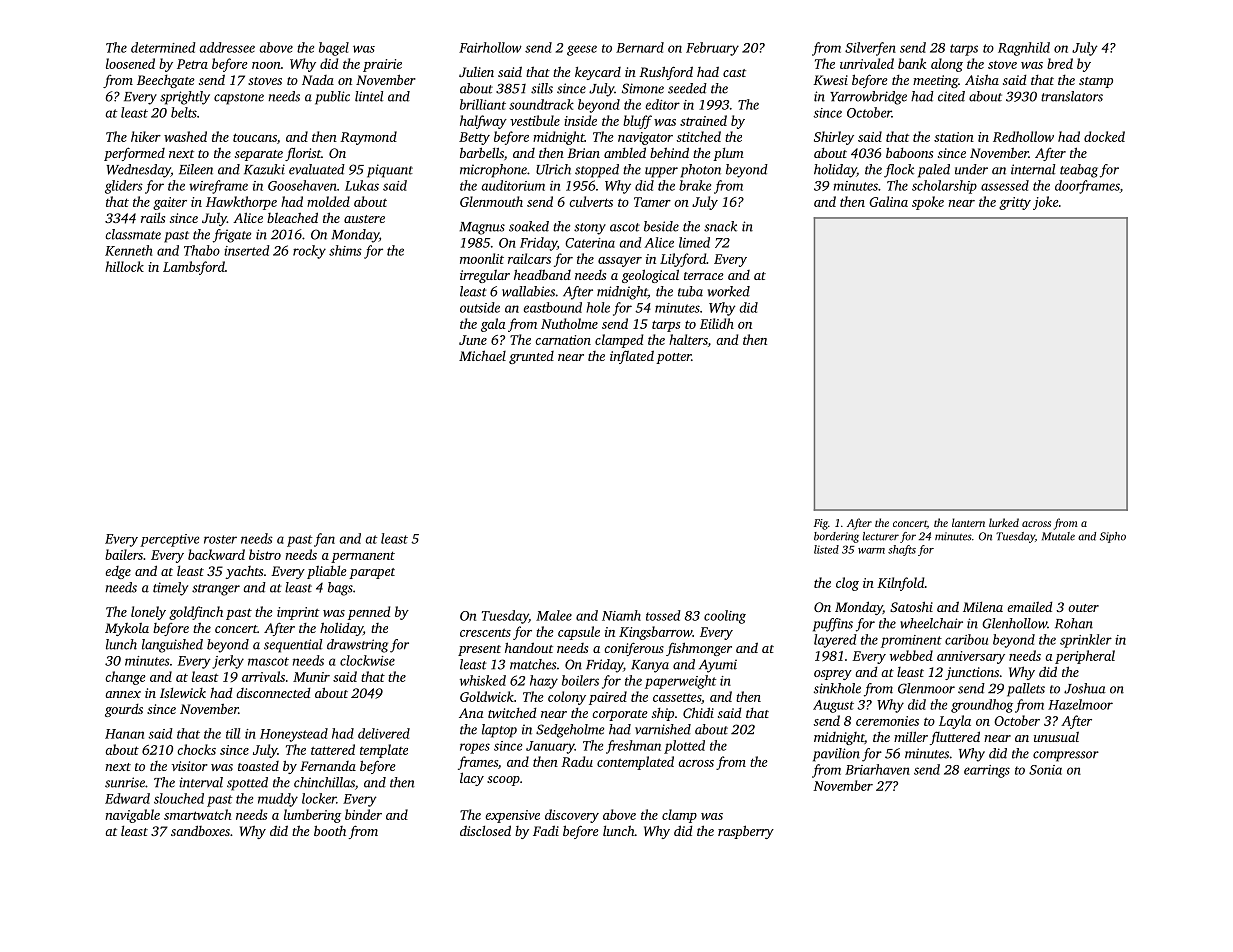 The image size is (1233, 952). I want to click on expensive, so click(512, 816).
